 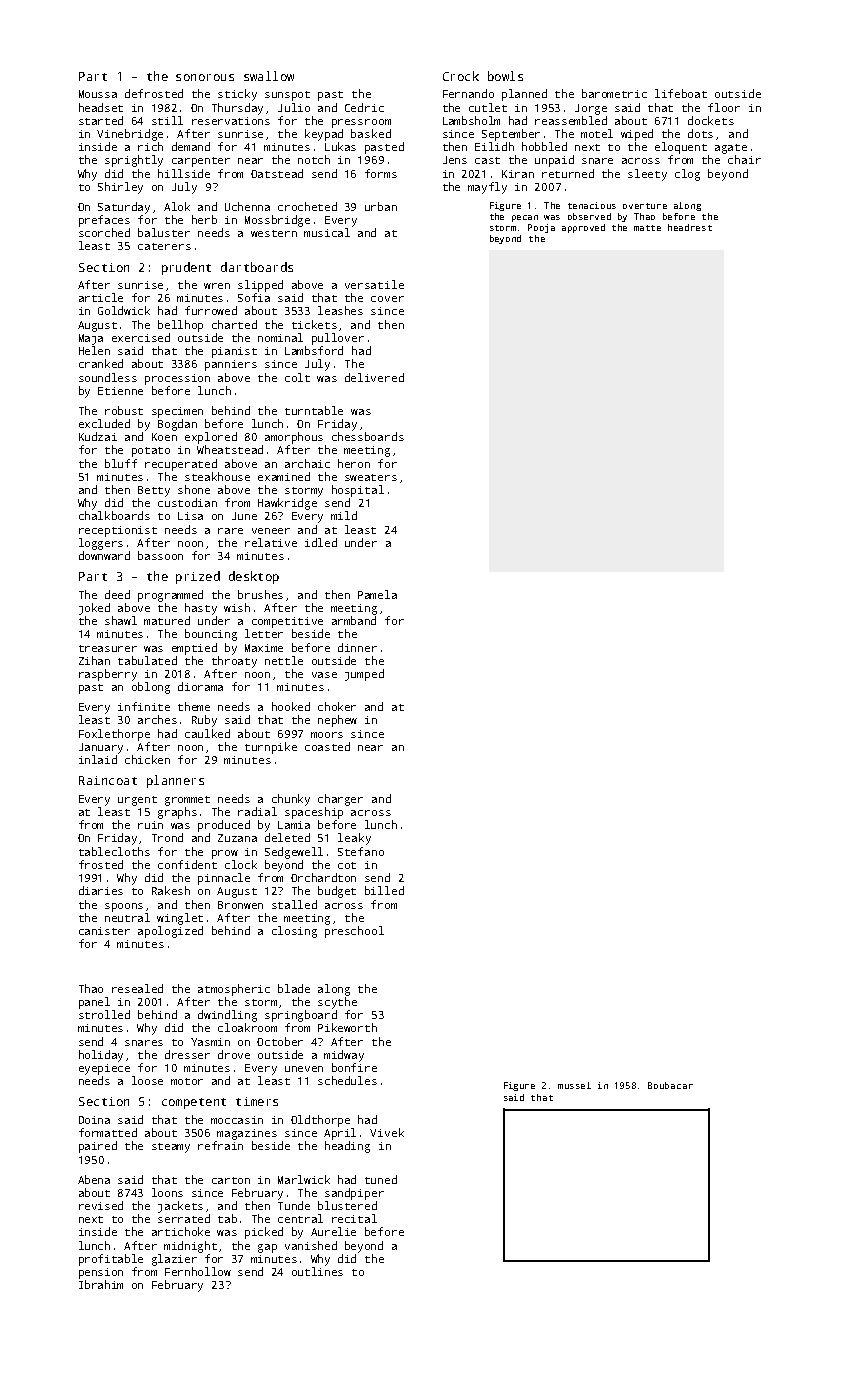 I want to click on Pamela, so click(x=377, y=594).
